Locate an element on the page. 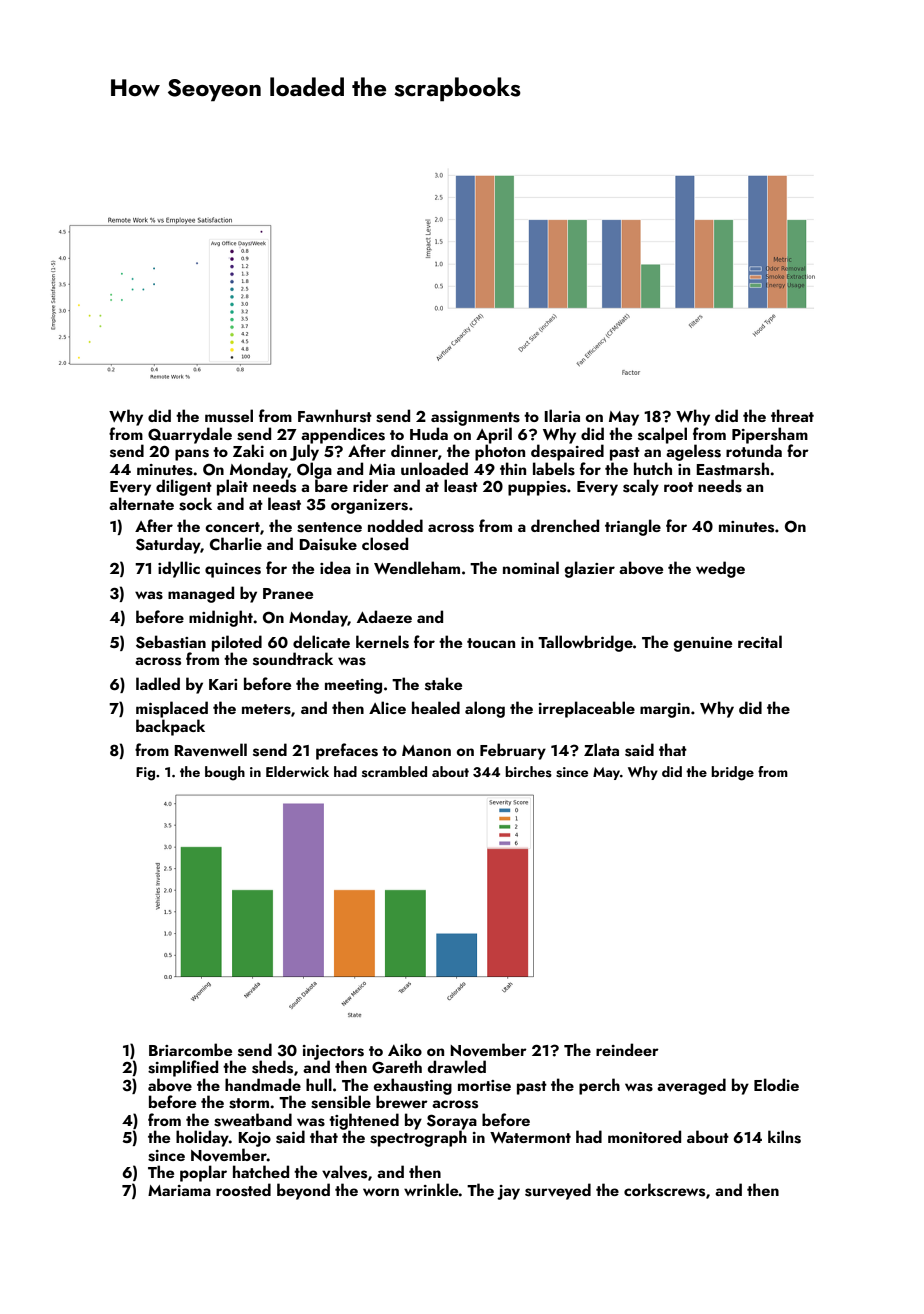 Image resolution: width=924 pixels, height=1314 pixels. Zlata is located at coordinates (601, 749).
